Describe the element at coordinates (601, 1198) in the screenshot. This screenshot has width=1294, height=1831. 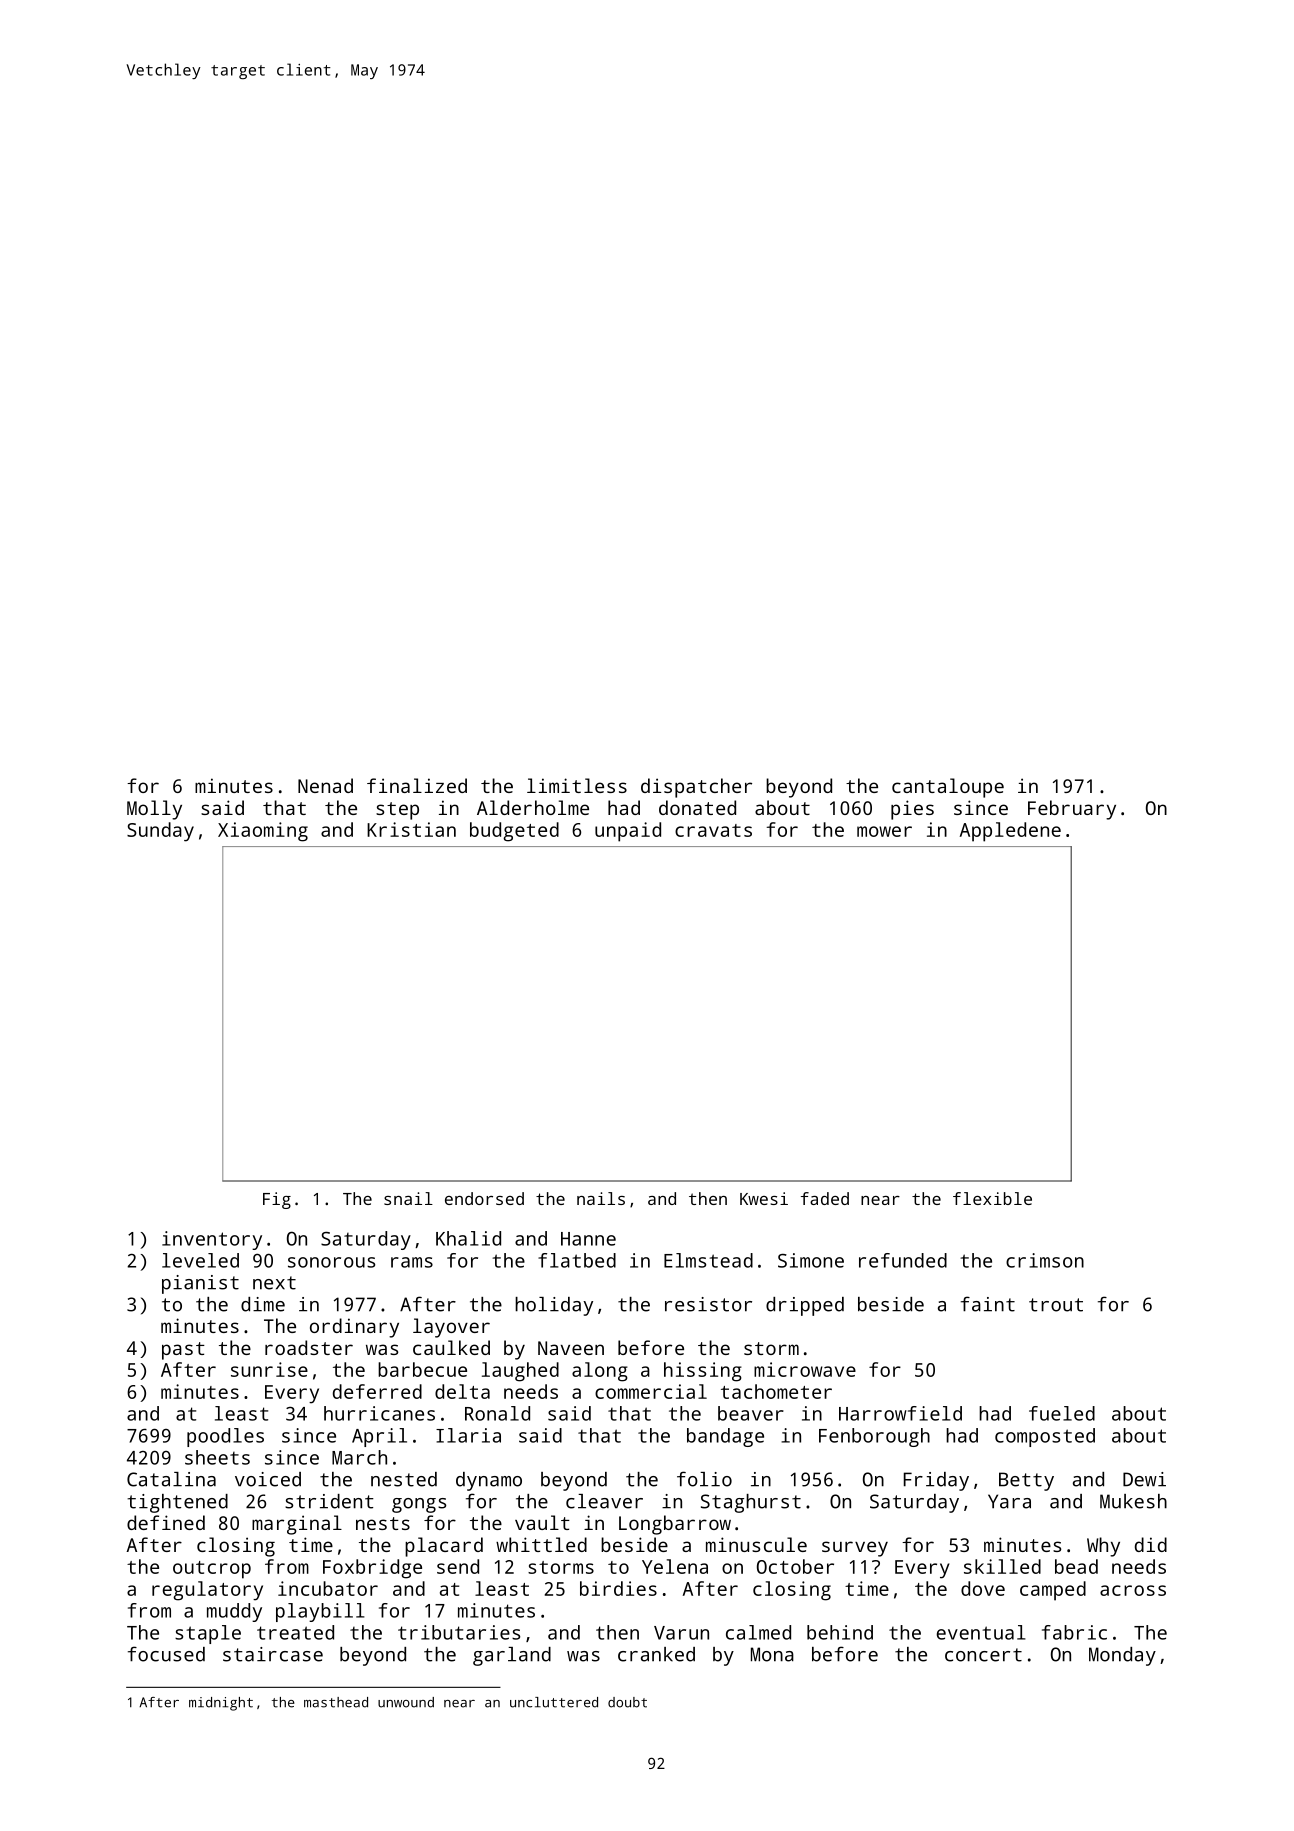
I see `nails` at that location.
